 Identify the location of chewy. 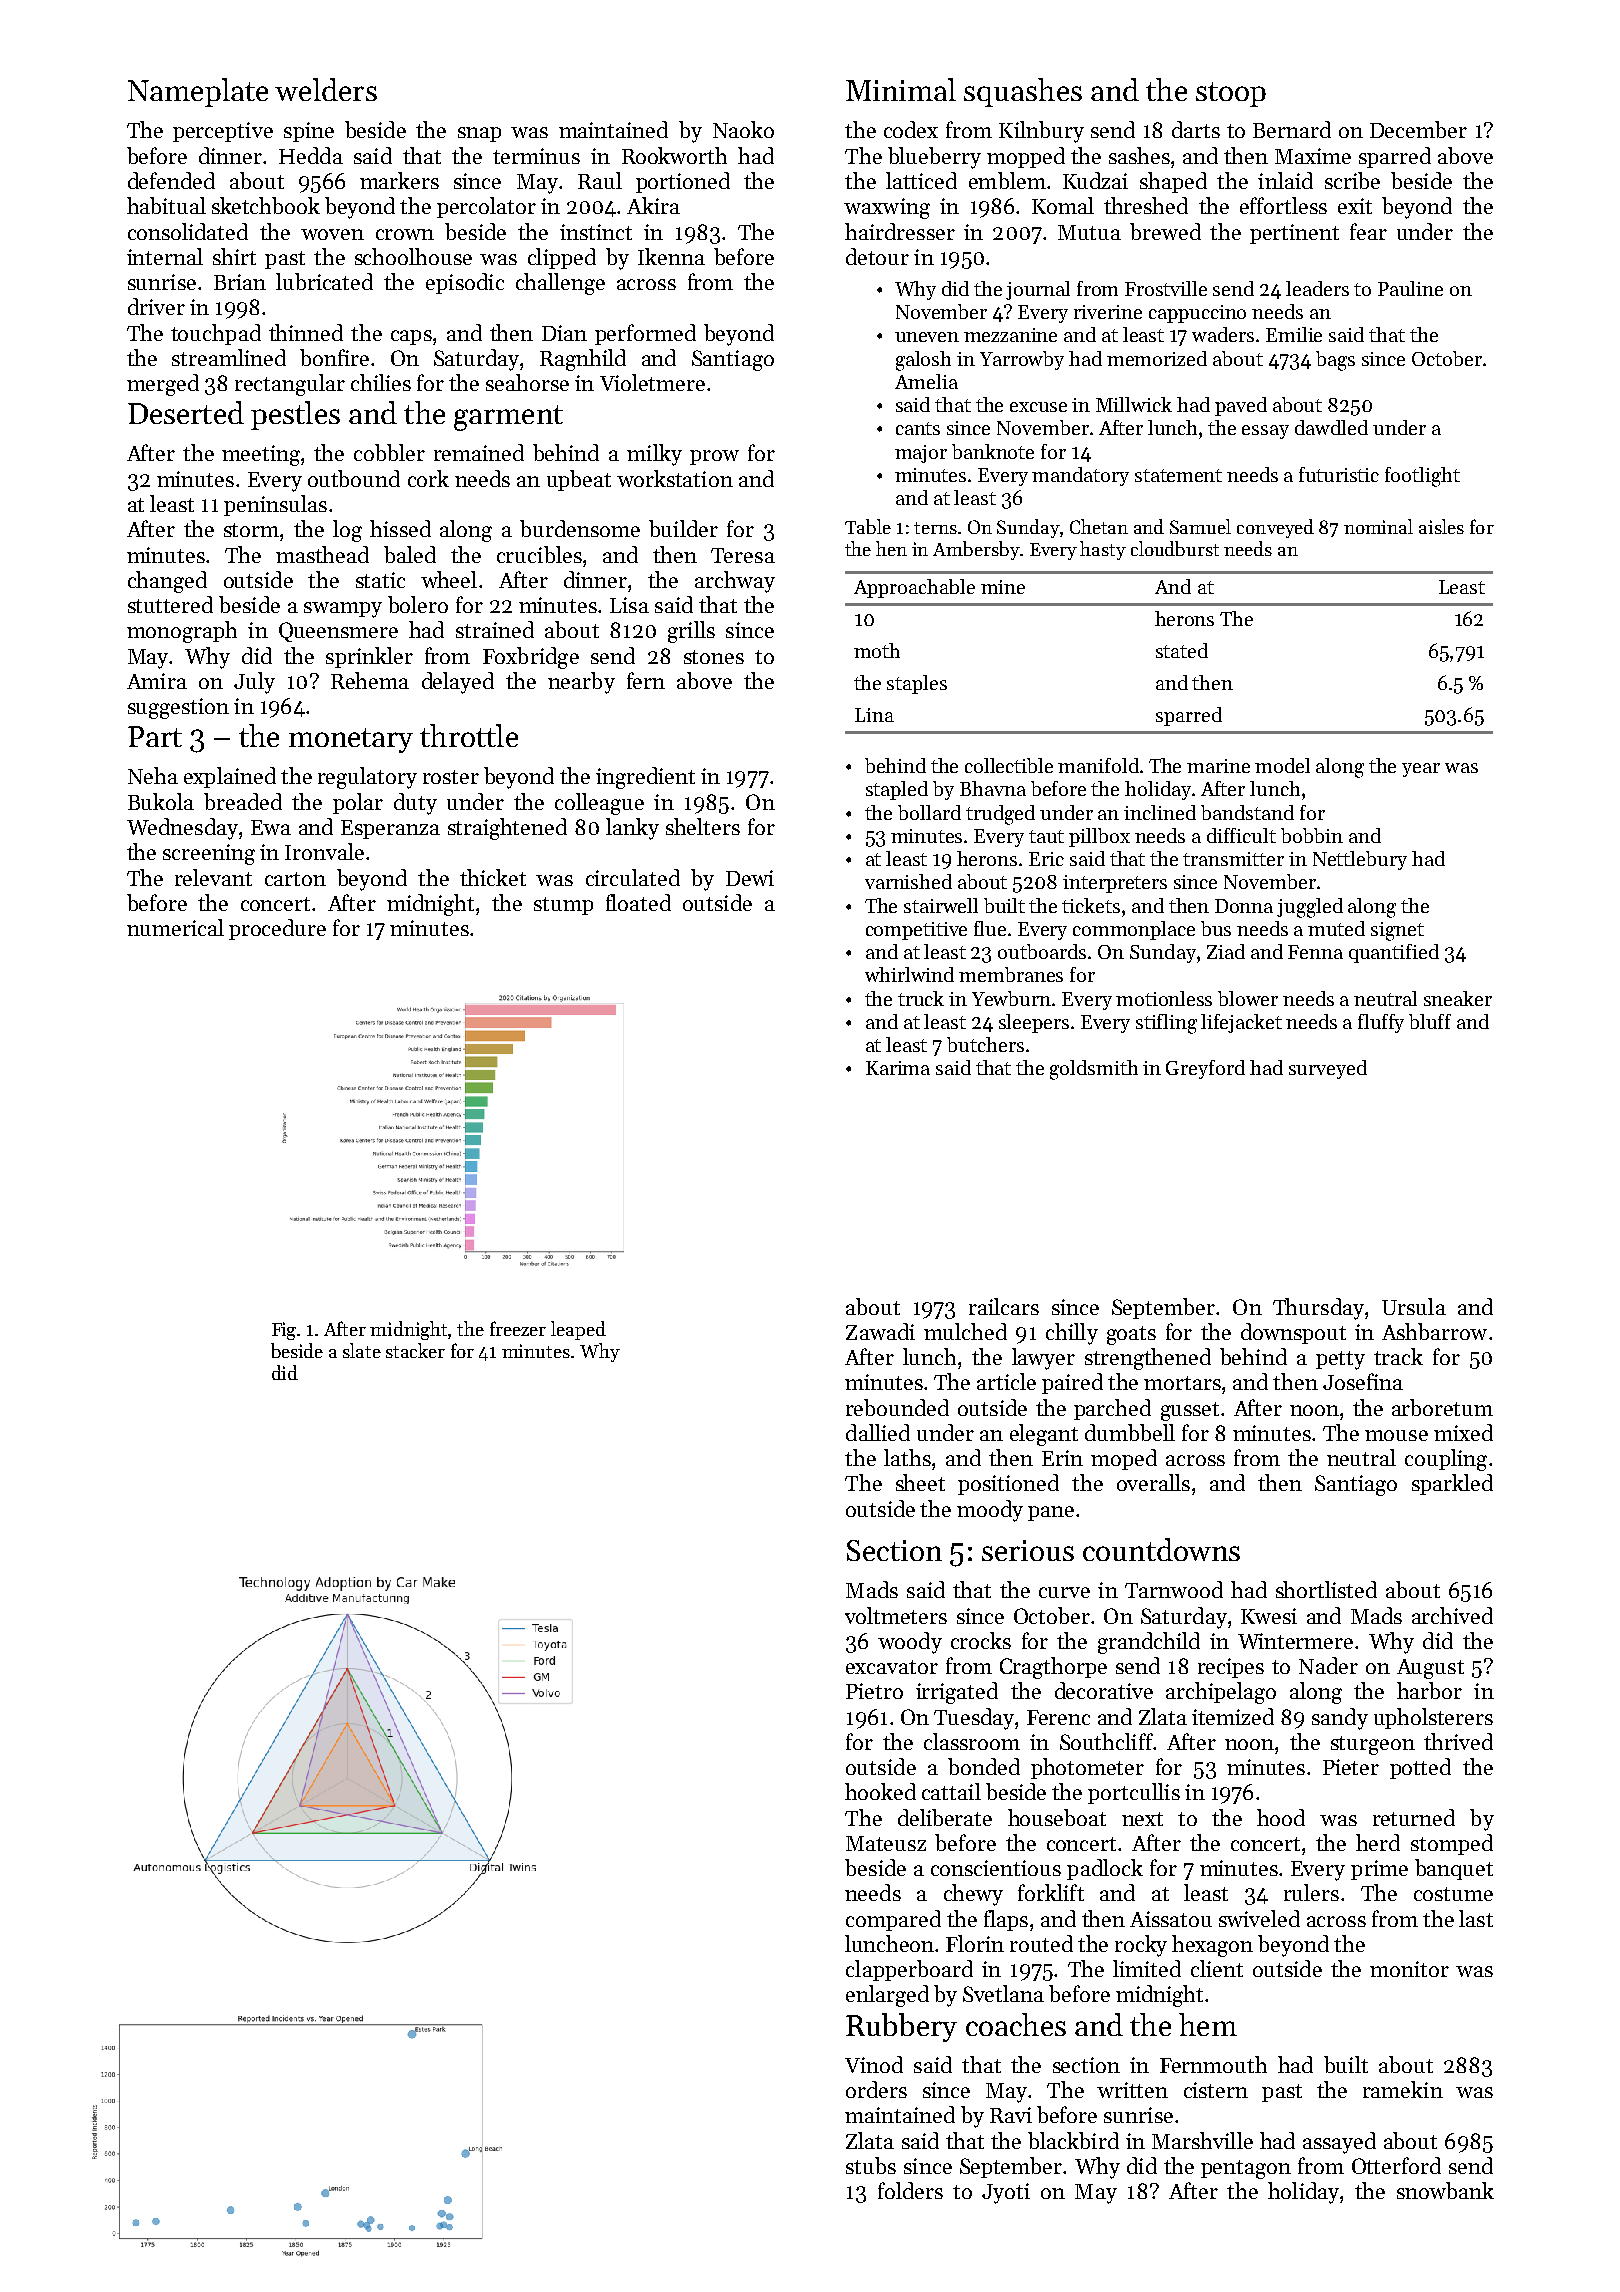
(973, 1895).
